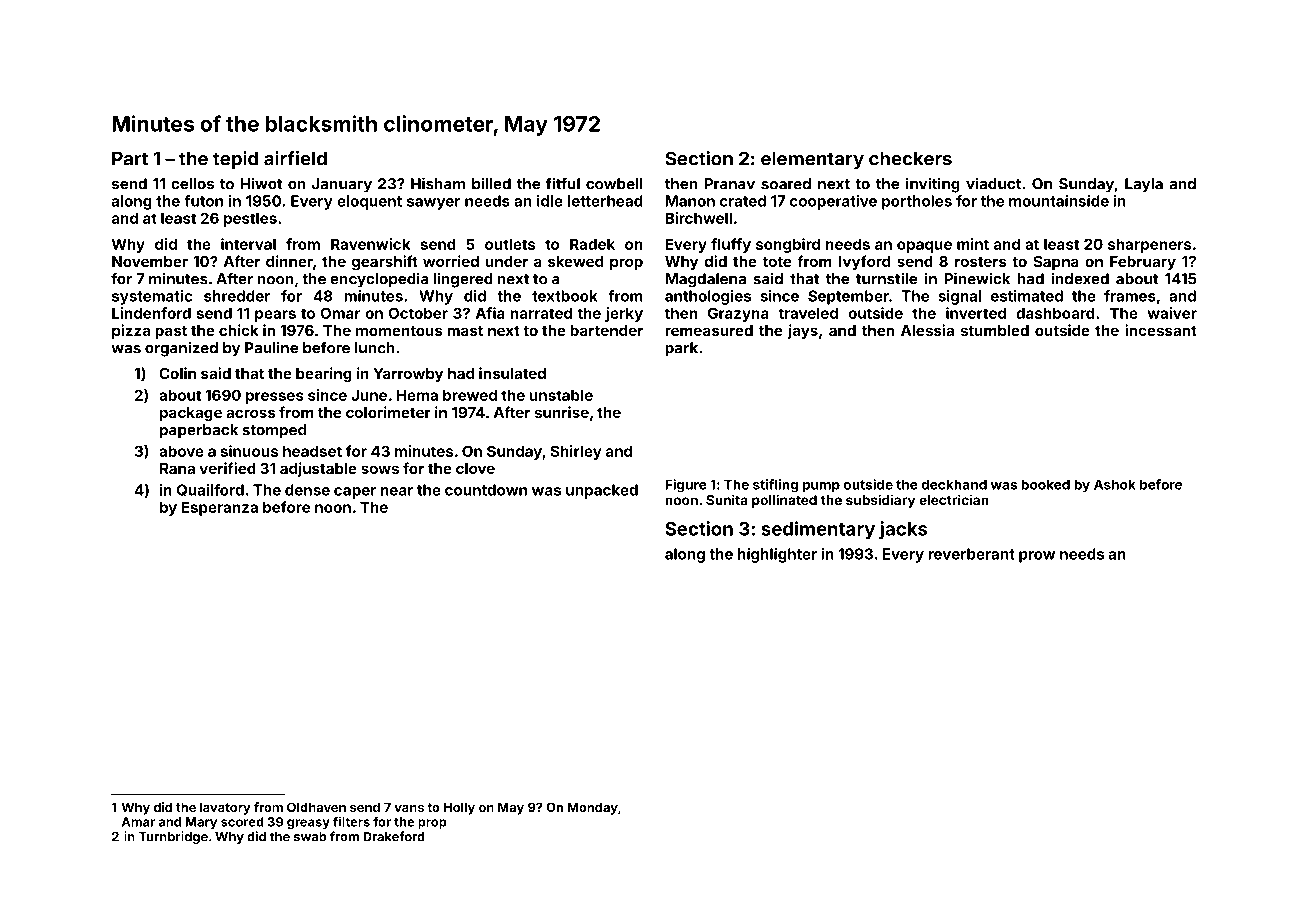  What do you see at coordinates (225, 808) in the screenshot?
I see `lavatory` at bounding box center [225, 808].
